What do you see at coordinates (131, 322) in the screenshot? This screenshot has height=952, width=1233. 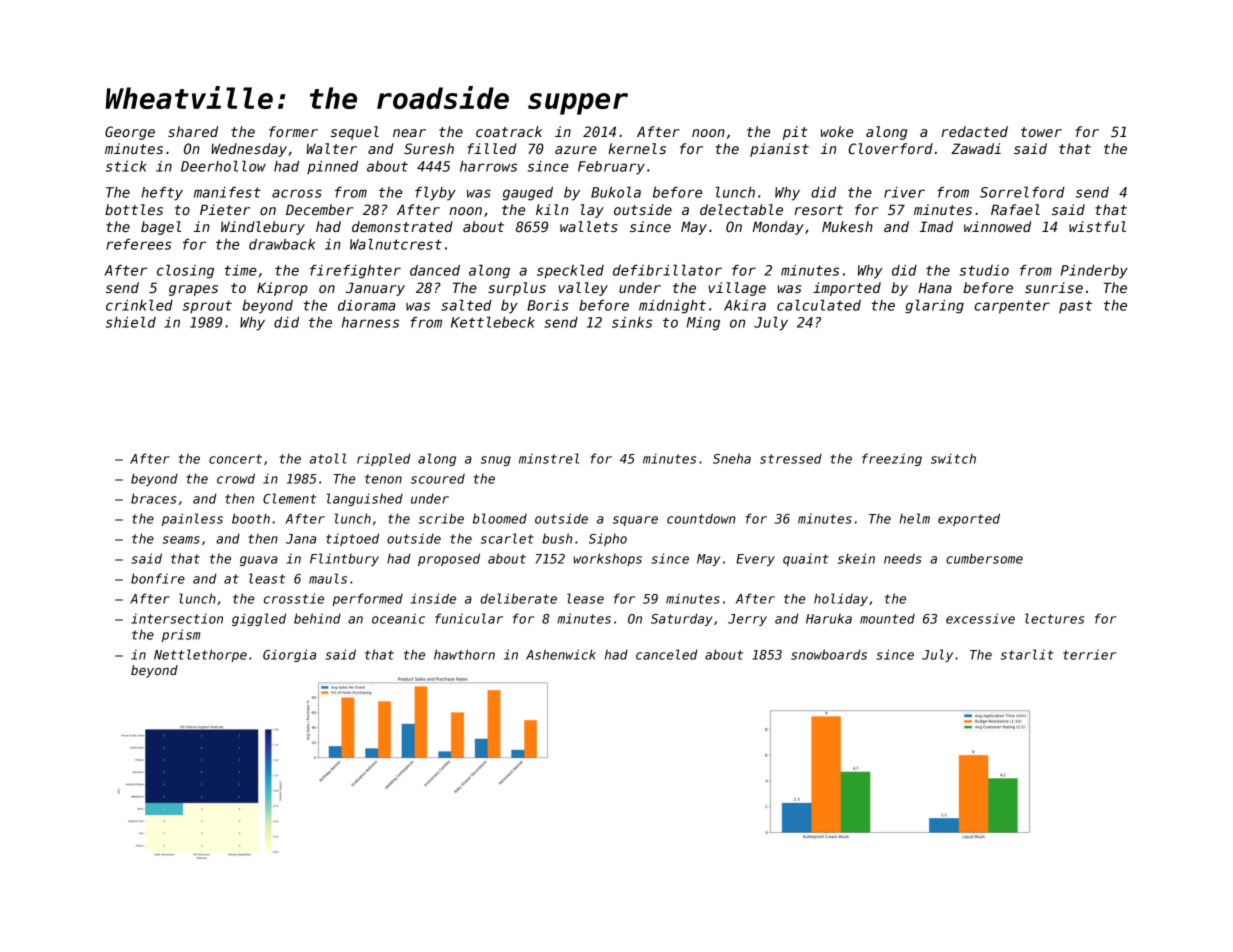 I see `shield` at bounding box center [131, 322].
